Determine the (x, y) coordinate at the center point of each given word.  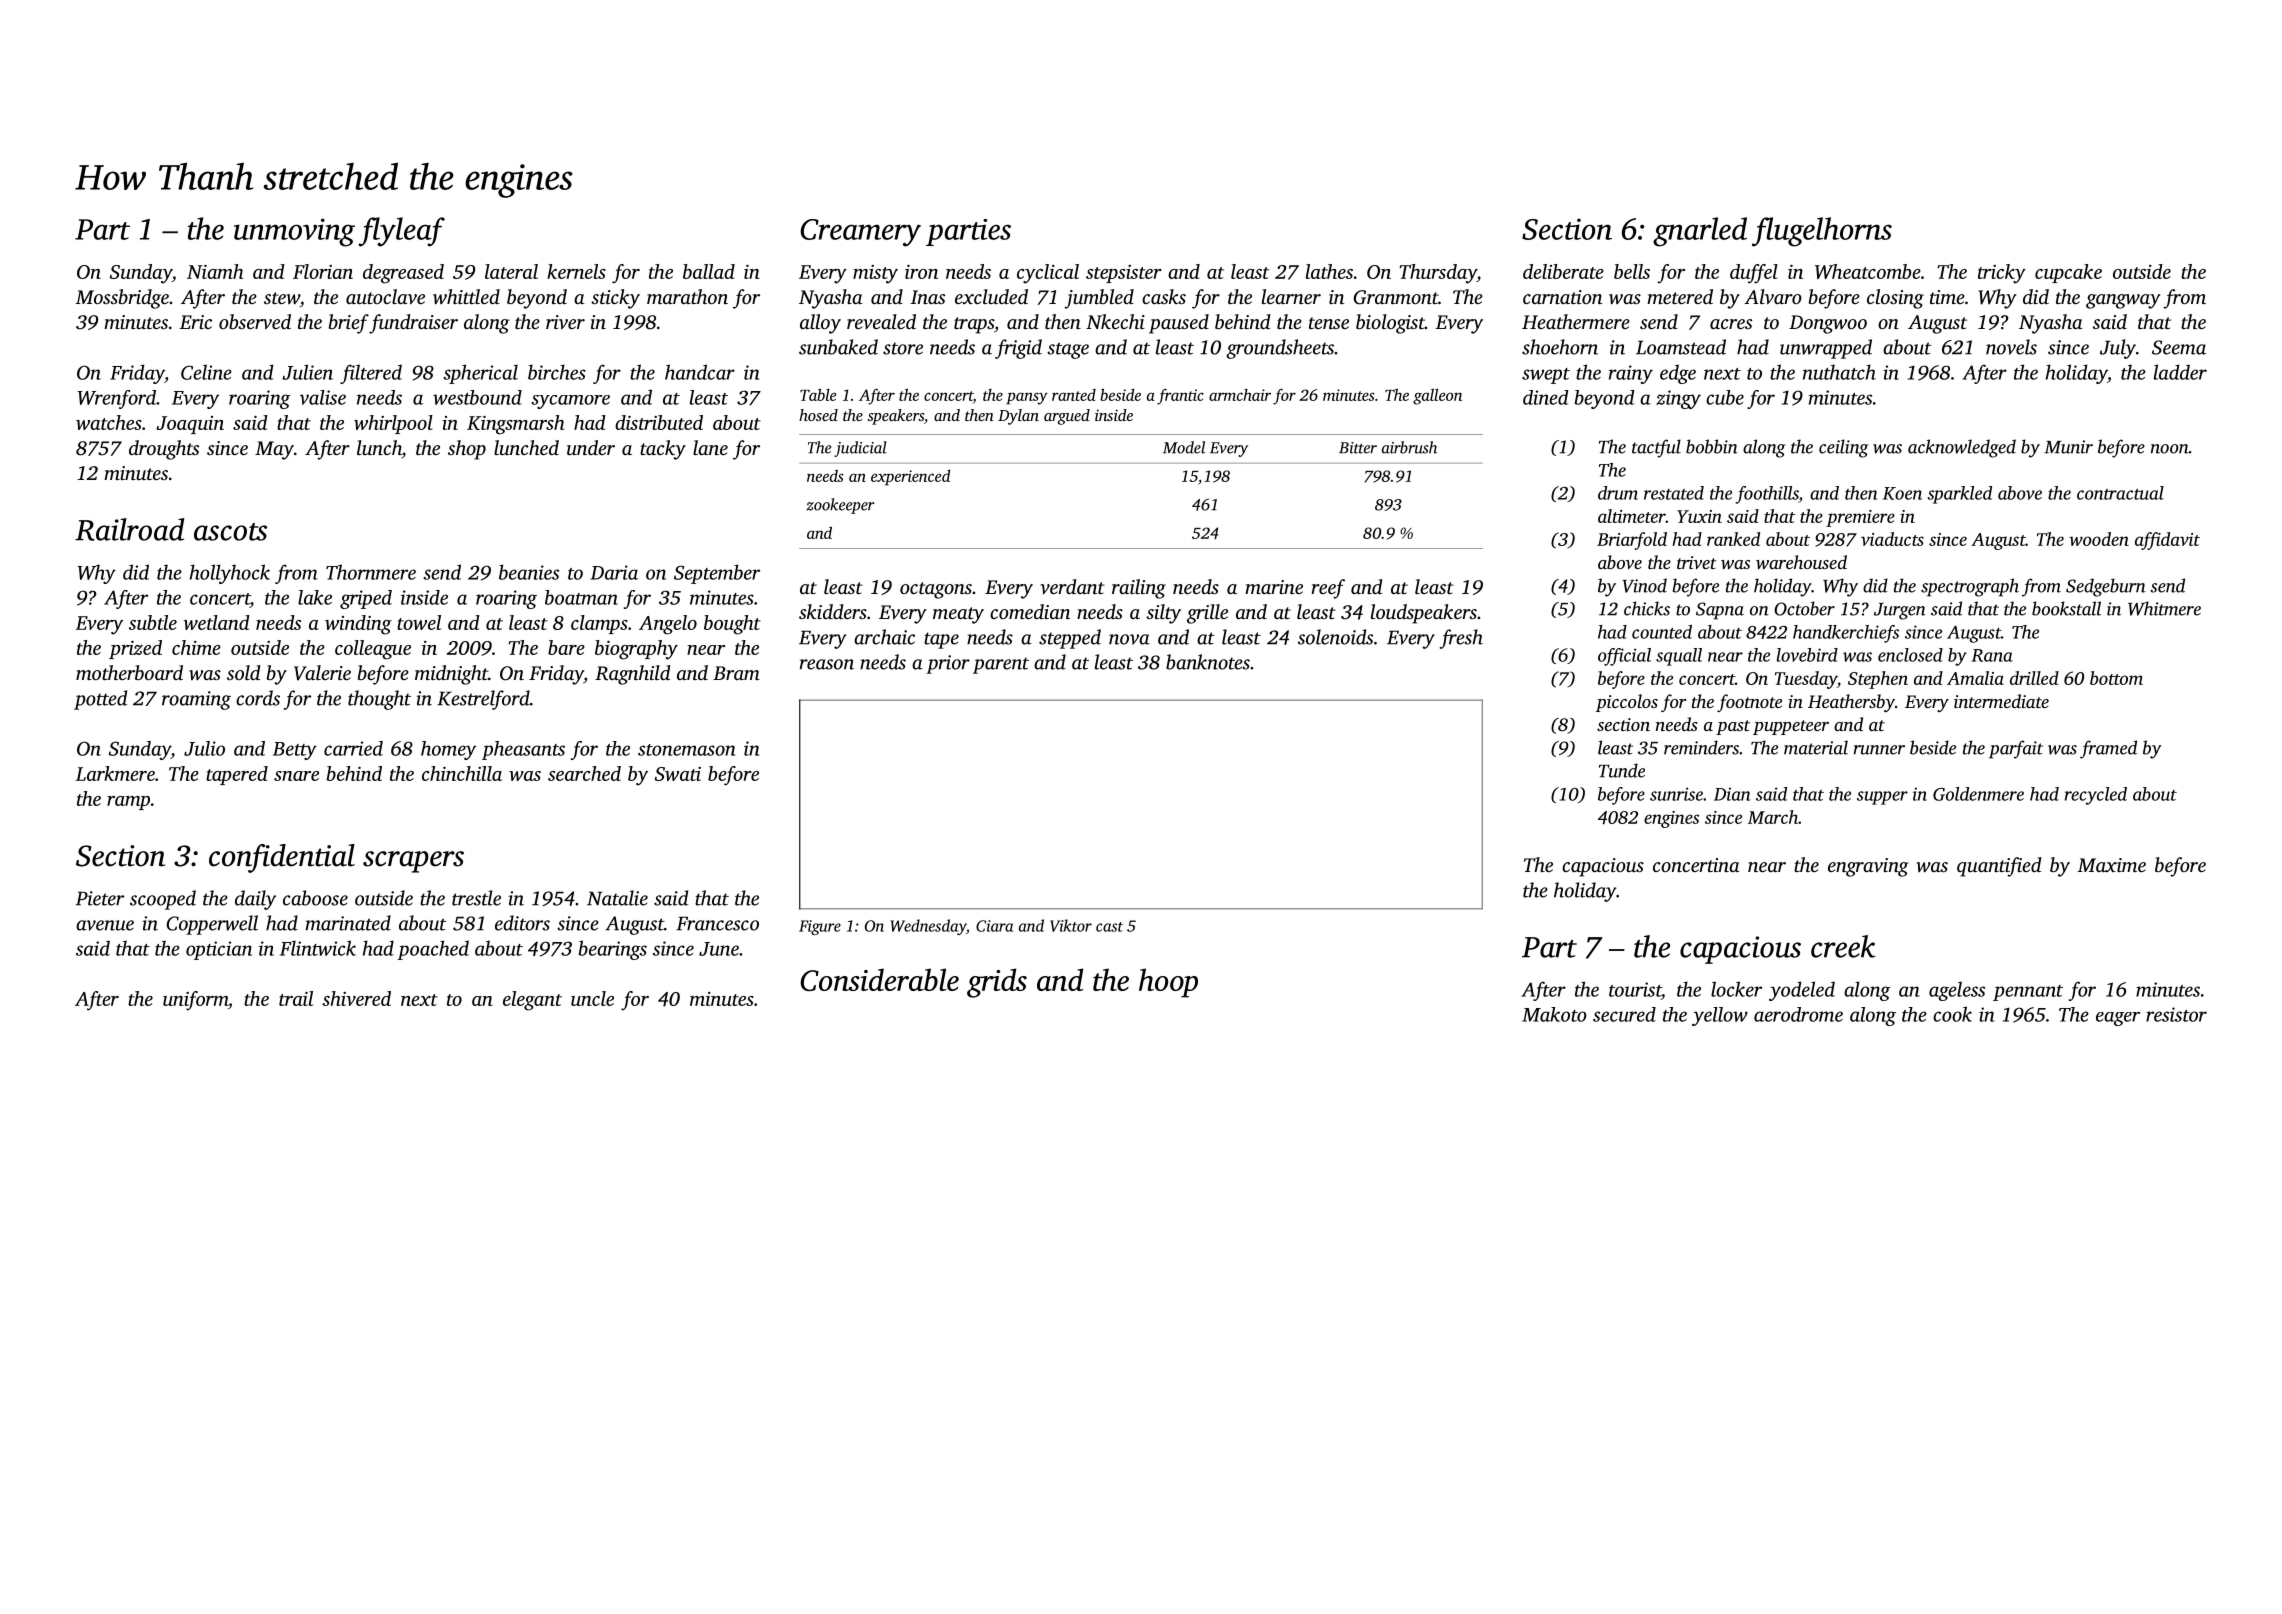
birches (557, 372)
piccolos (1627, 703)
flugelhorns (1822, 232)
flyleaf (401, 232)
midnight (451, 675)
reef (1328, 589)
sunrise (1676, 794)
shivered (356, 998)
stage (1068, 350)
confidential (282, 858)
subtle (153, 622)
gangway (2123, 301)
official (1624, 657)
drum (1618, 493)
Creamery (860, 233)
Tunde (1622, 770)
